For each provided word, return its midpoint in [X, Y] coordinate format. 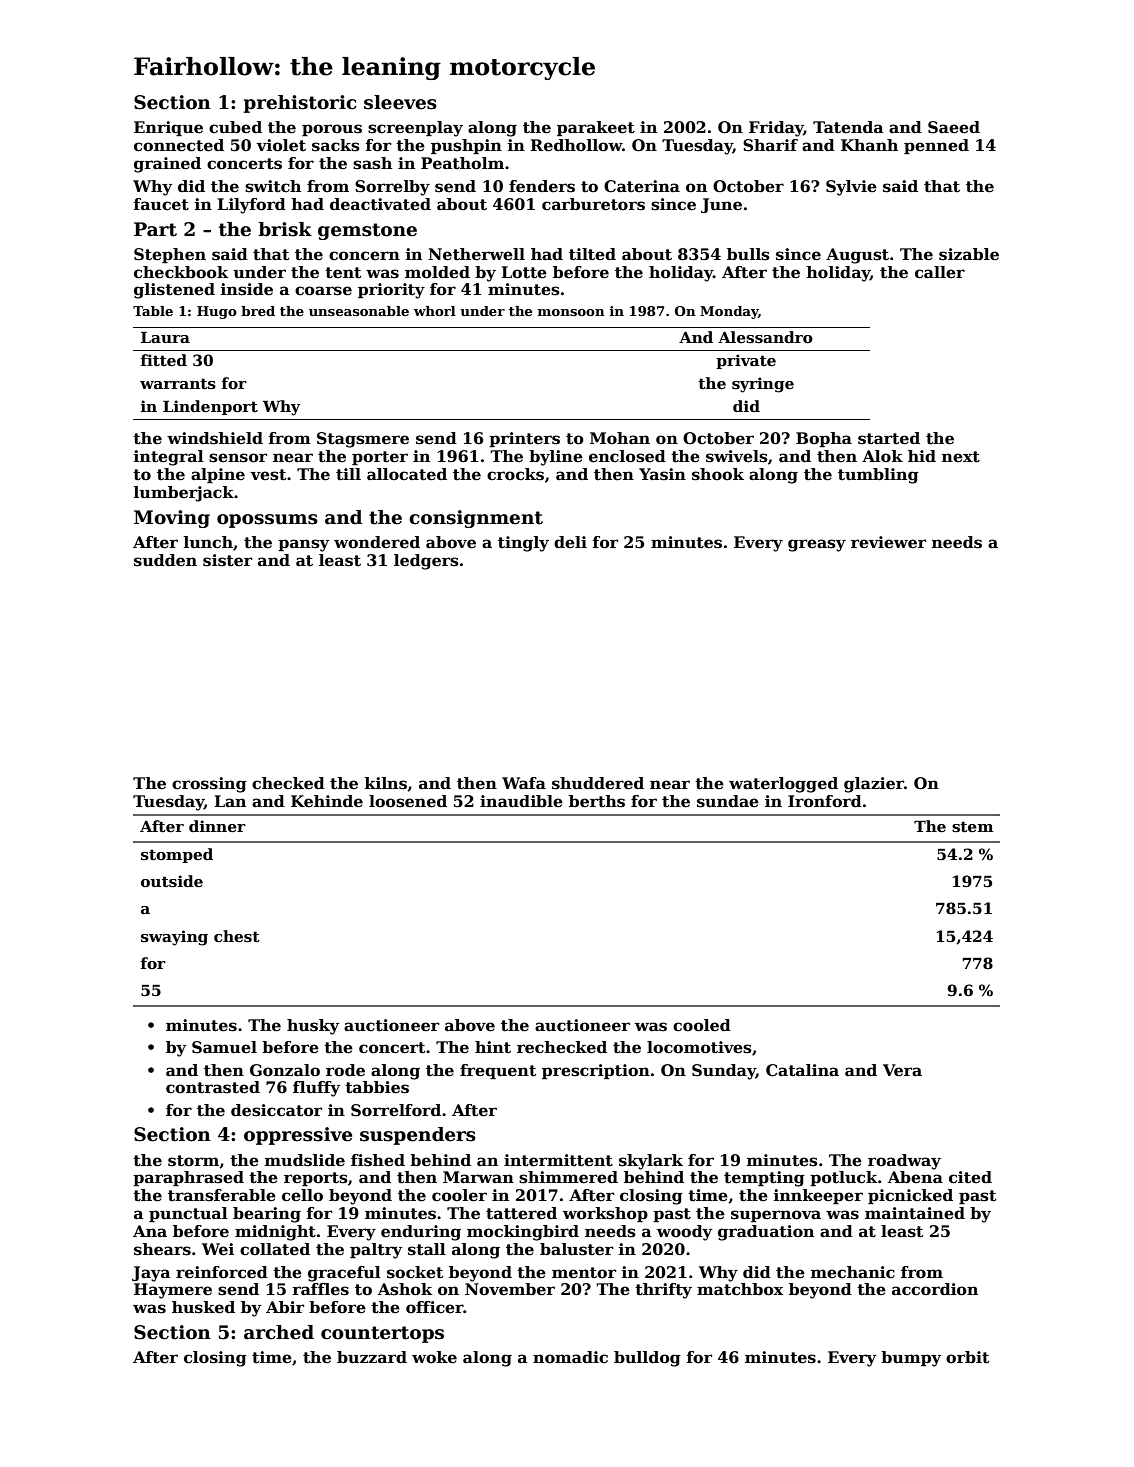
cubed [235, 127]
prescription [596, 1071]
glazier [874, 785]
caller [940, 272]
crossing [209, 785]
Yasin [662, 474]
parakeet [596, 128]
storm [193, 1161]
